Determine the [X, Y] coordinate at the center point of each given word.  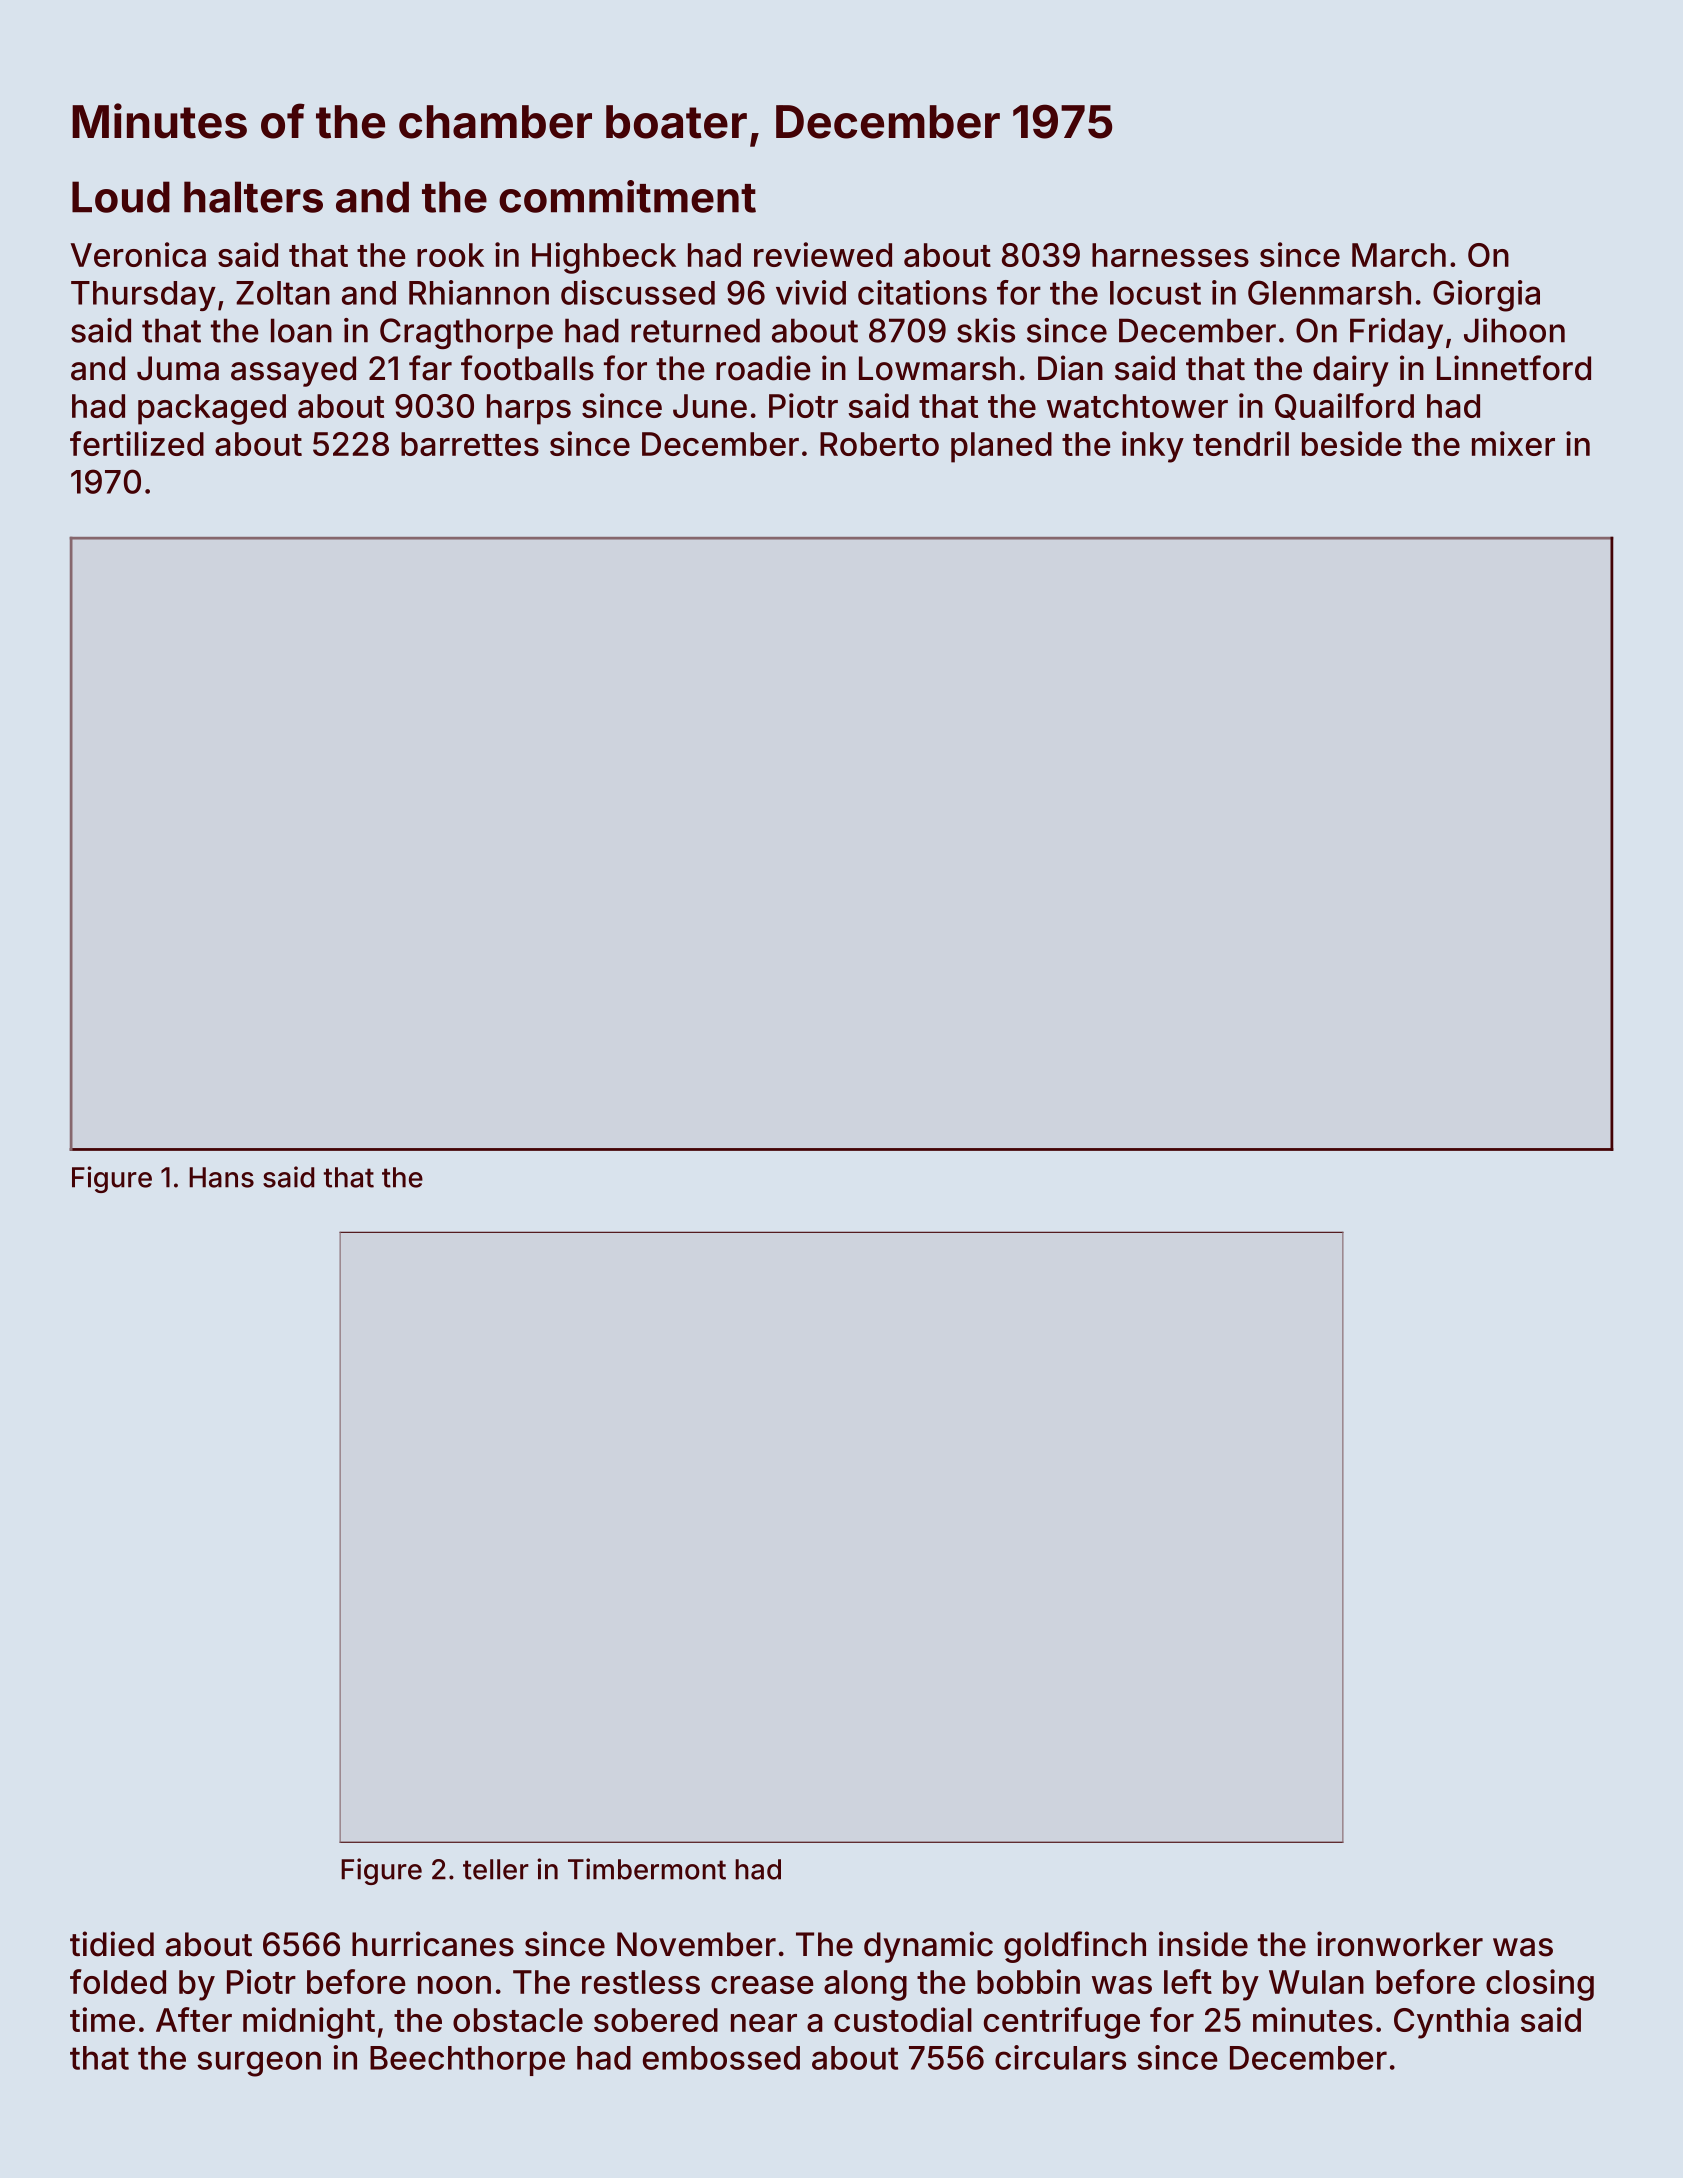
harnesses [1170, 255]
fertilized [137, 443]
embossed [721, 2058]
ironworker [1400, 1944]
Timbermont [647, 1869]
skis [986, 330]
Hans [221, 1177]
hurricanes [433, 1944]
